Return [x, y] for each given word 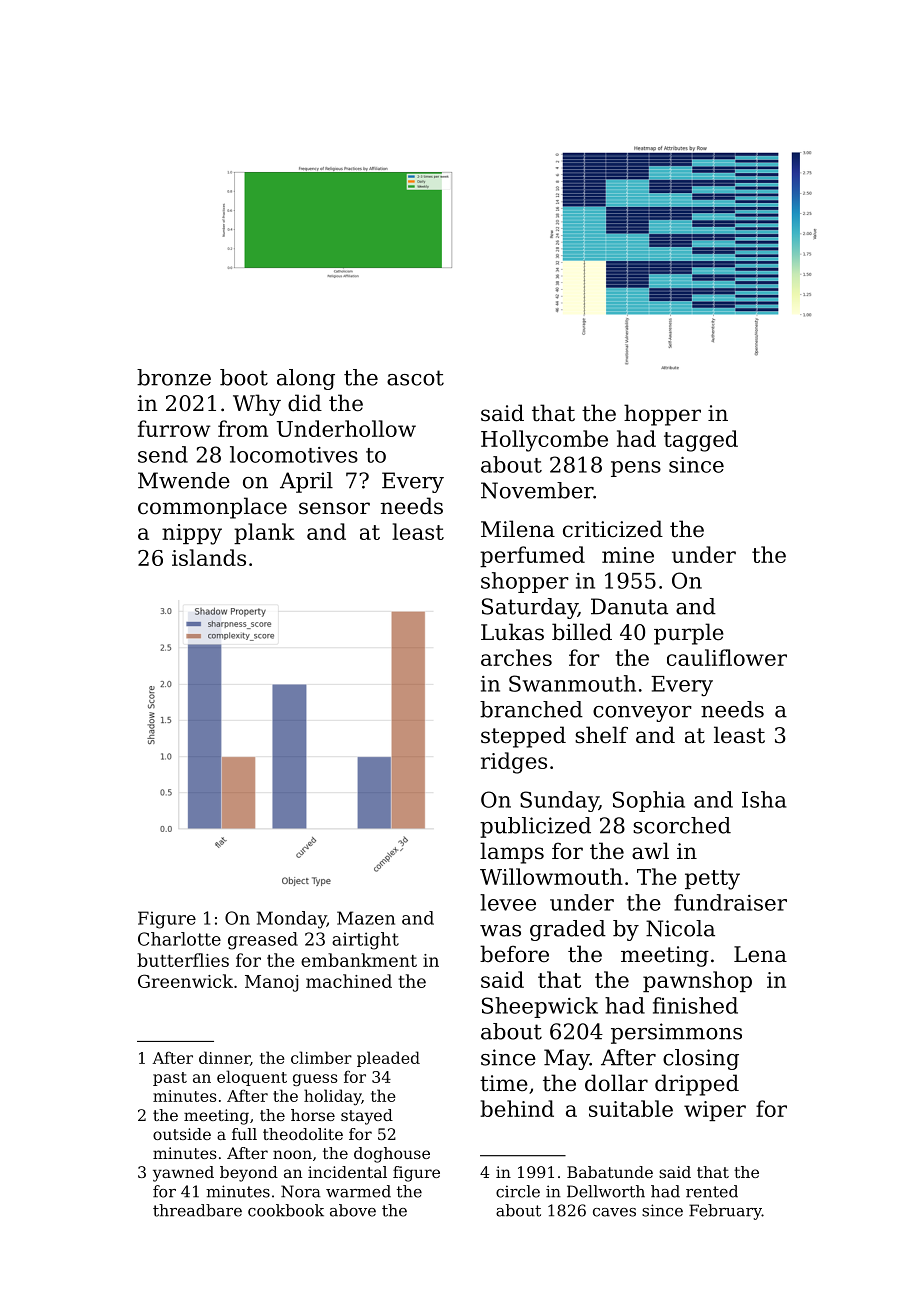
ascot [415, 378]
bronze [174, 377]
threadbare [197, 1210]
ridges [514, 763]
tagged [701, 441]
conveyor [642, 714]
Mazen [366, 918]
